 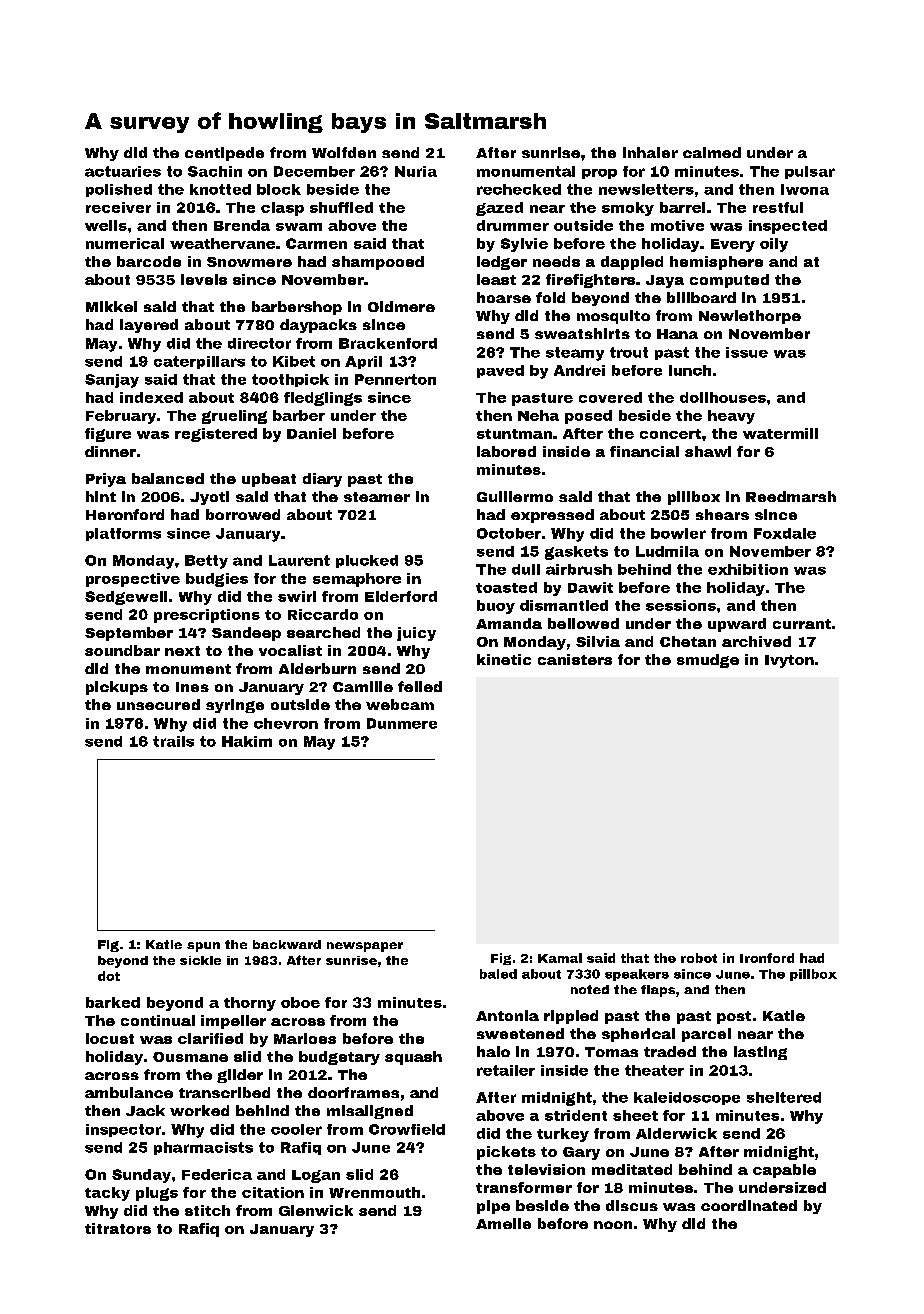 I want to click on rechecked, so click(x=519, y=189).
